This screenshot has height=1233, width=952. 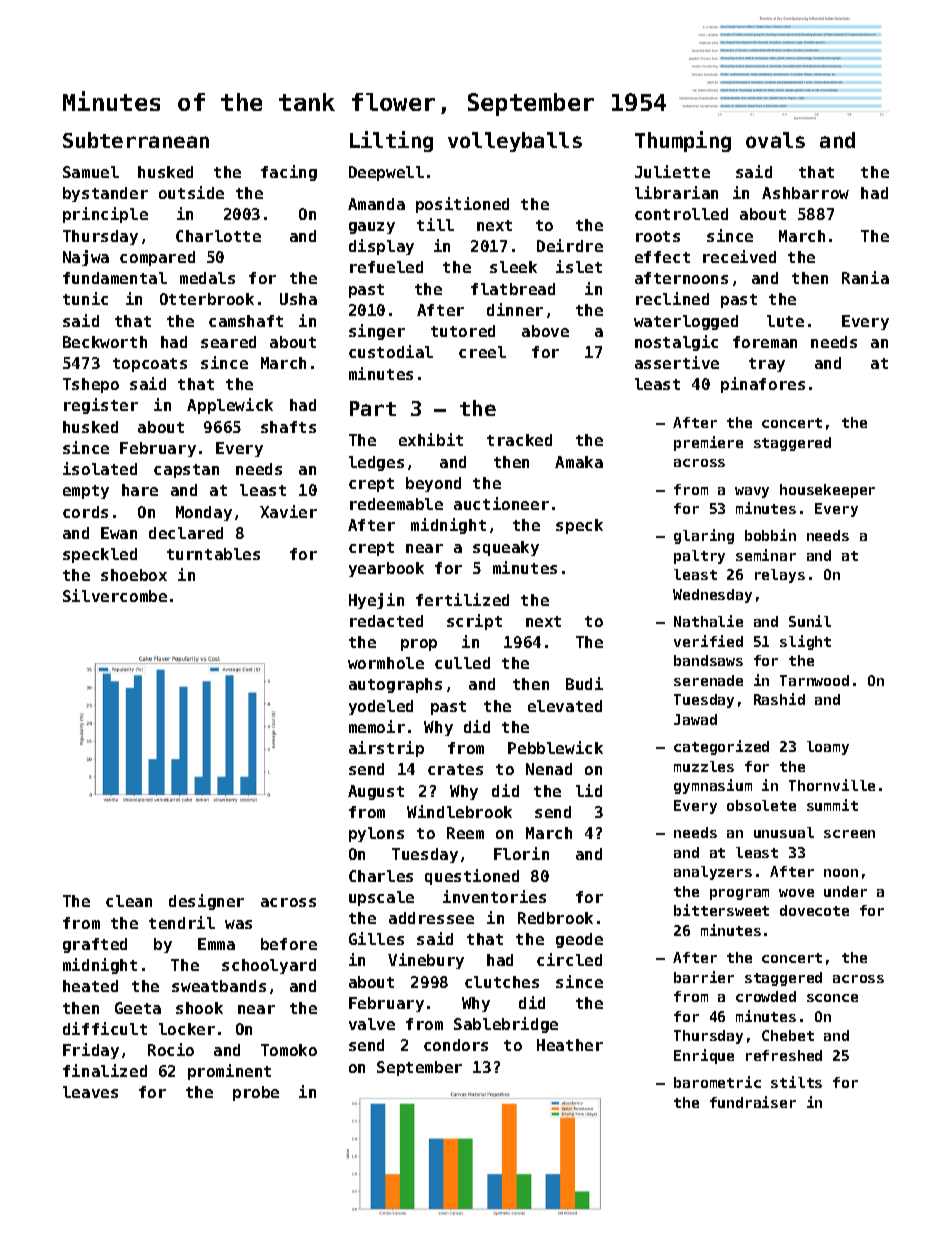 What do you see at coordinates (579, 266) in the screenshot?
I see `islet` at bounding box center [579, 266].
